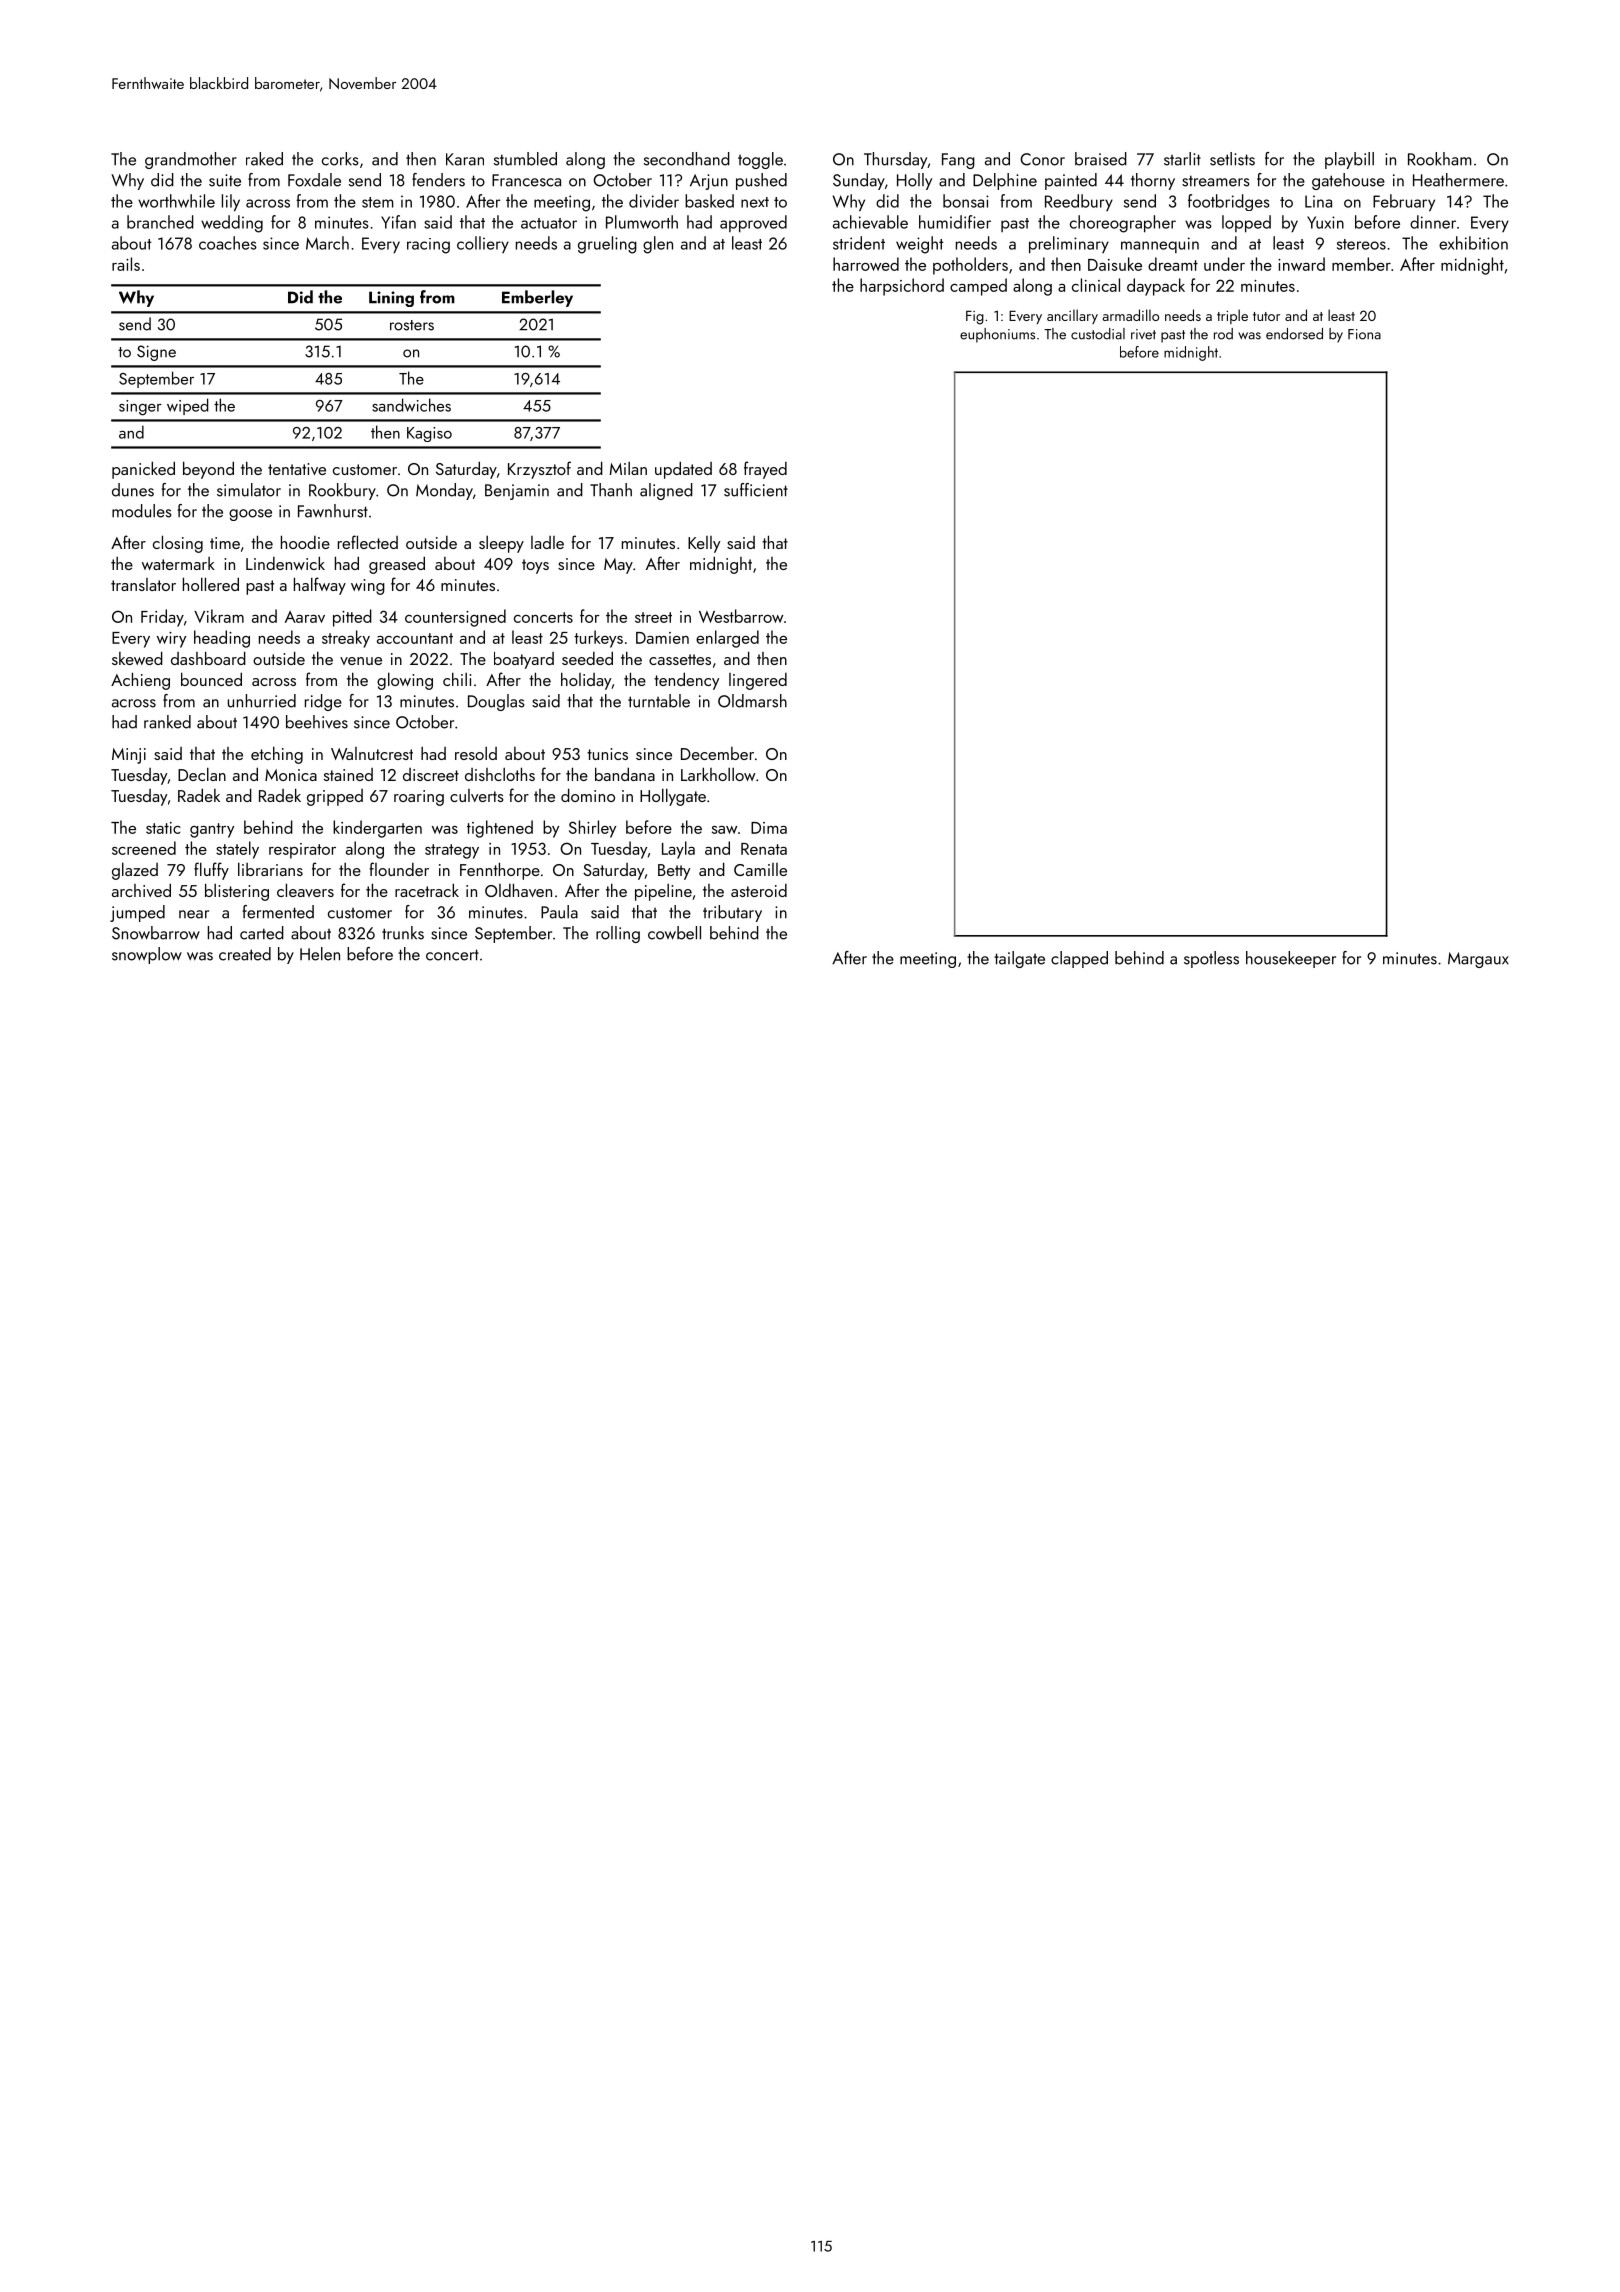  Describe the element at coordinates (143, 470) in the screenshot. I see `panicked` at that location.
